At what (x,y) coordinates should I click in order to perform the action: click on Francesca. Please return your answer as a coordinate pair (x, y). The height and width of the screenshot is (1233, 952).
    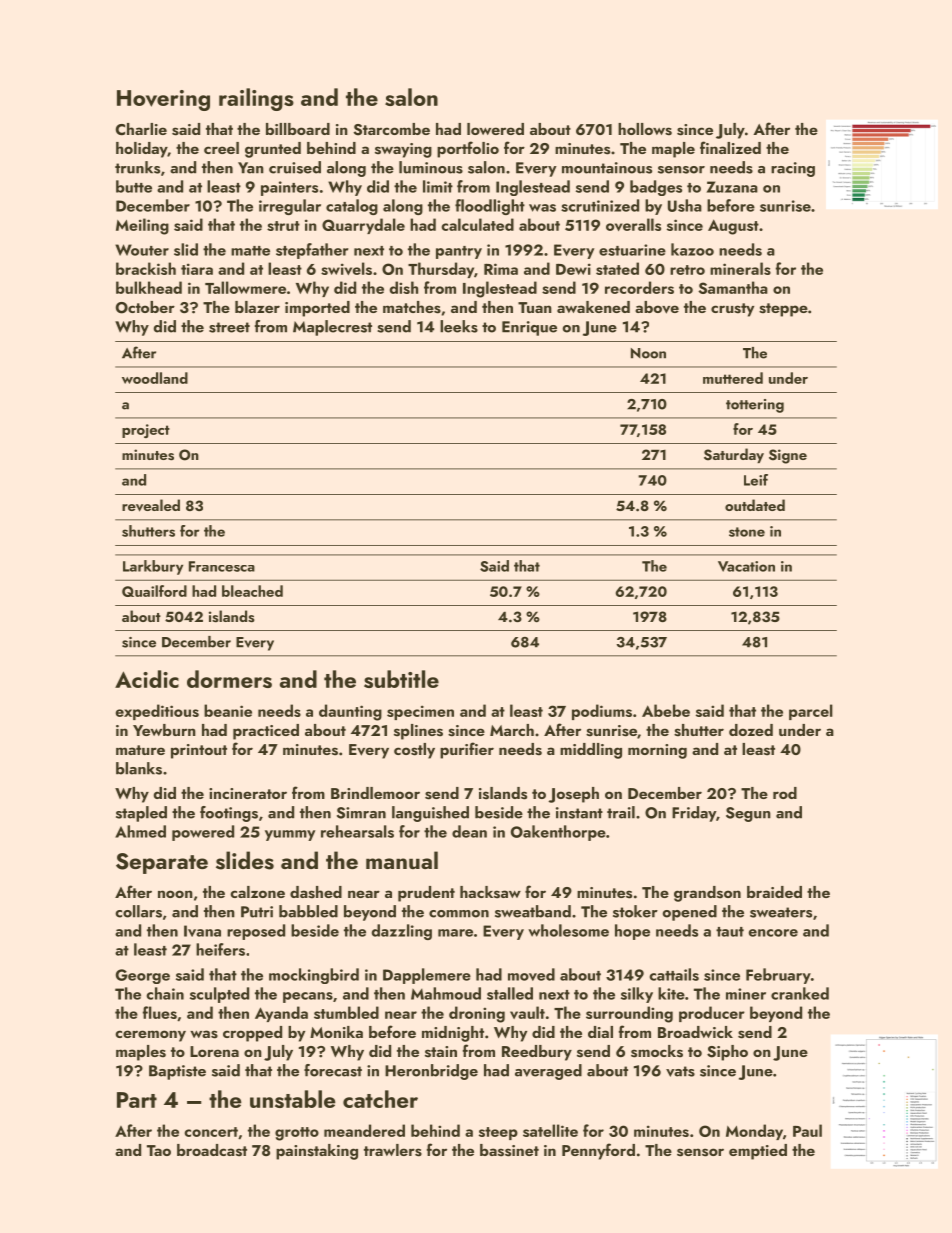
    Looking at the image, I should click on (222, 566).
